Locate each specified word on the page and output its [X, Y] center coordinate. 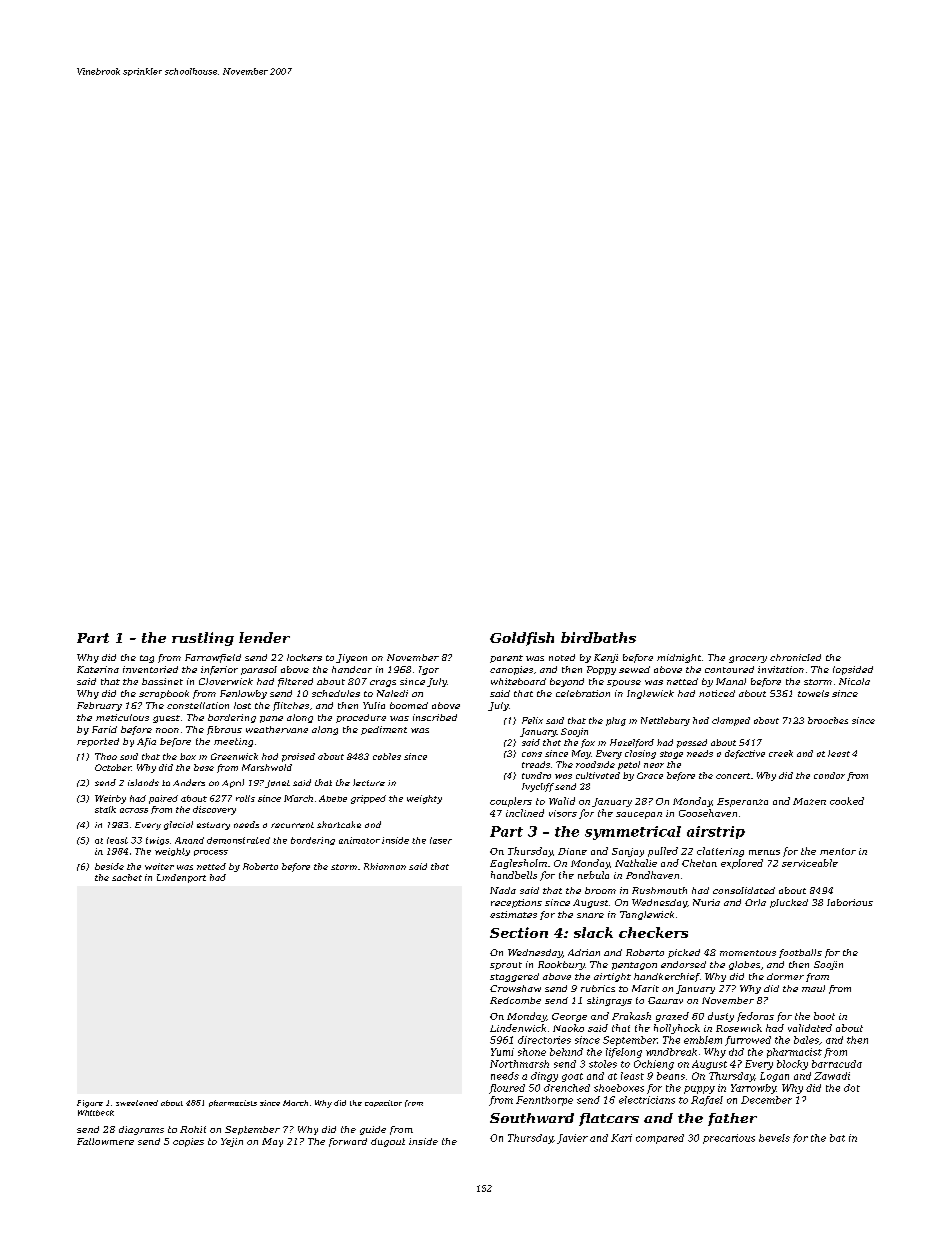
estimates [513, 914]
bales [806, 1040]
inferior [219, 670]
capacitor [383, 1103]
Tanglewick [647, 915]
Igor [429, 670]
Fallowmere [105, 1141]
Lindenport [181, 878]
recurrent [292, 825]
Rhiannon [385, 866]
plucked [789, 903]
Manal [731, 681]
